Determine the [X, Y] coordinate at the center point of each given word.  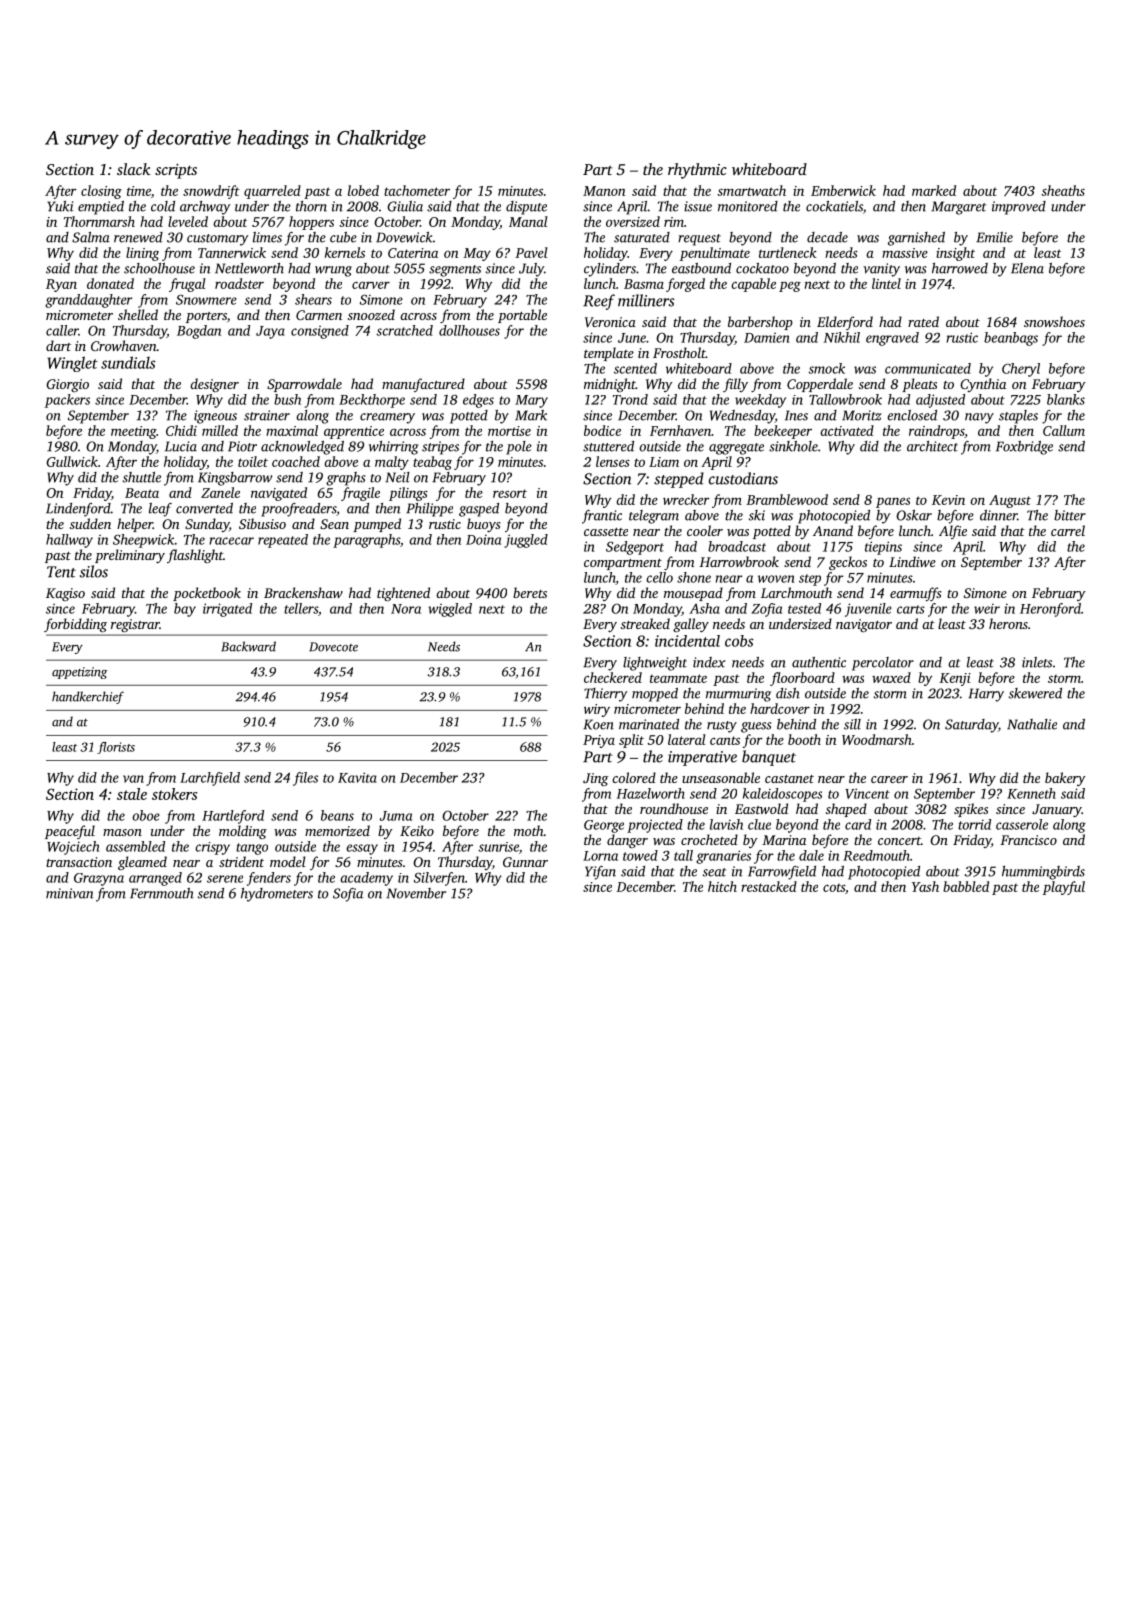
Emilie [994, 237]
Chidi [181, 430]
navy [979, 418]
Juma [396, 816]
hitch [722, 886]
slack [134, 169]
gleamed [142, 863]
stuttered [608, 446]
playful [1064, 888]
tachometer [417, 190]
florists [116, 748]
